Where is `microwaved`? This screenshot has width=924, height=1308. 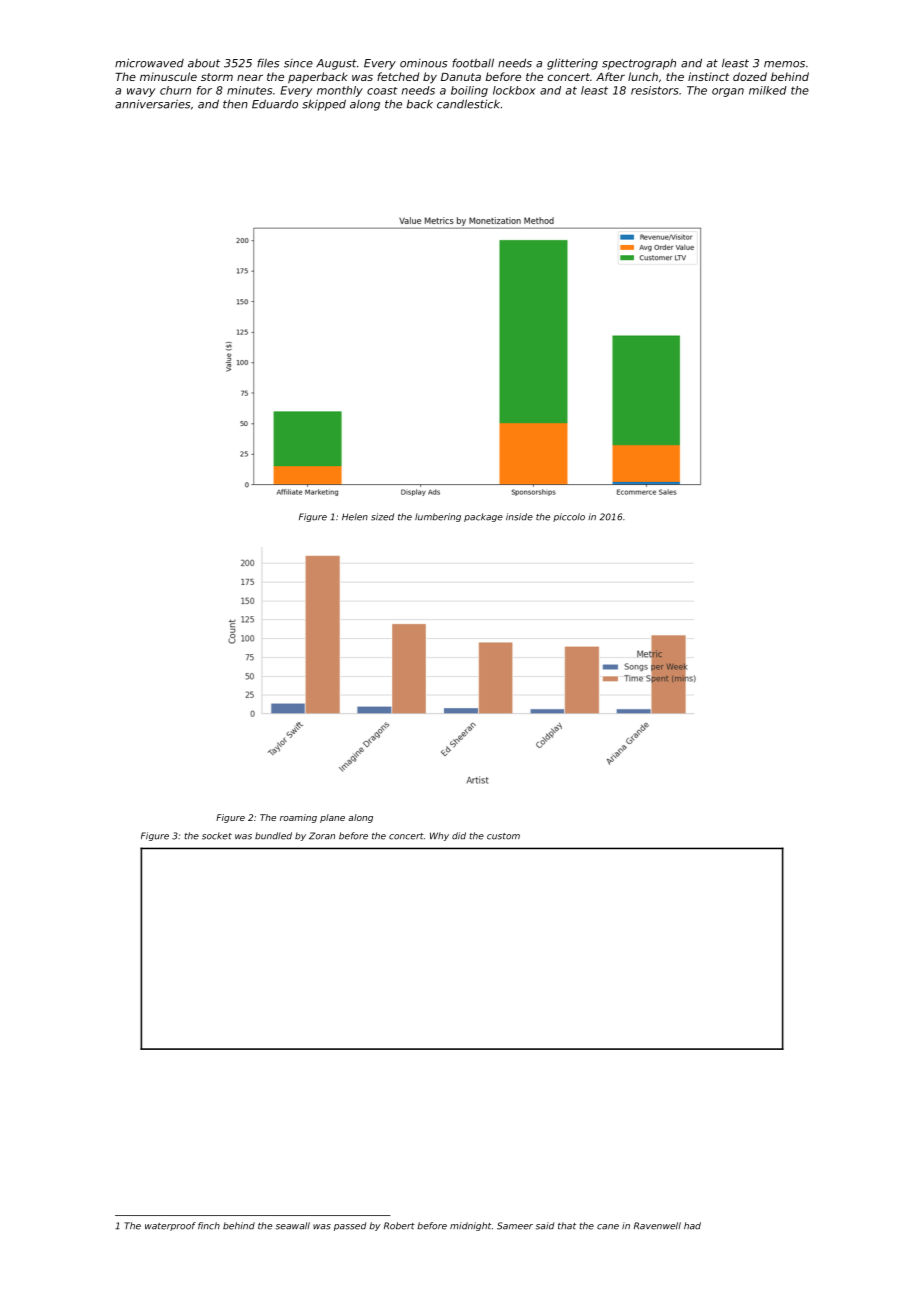
microwaved is located at coordinates (149, 63).
